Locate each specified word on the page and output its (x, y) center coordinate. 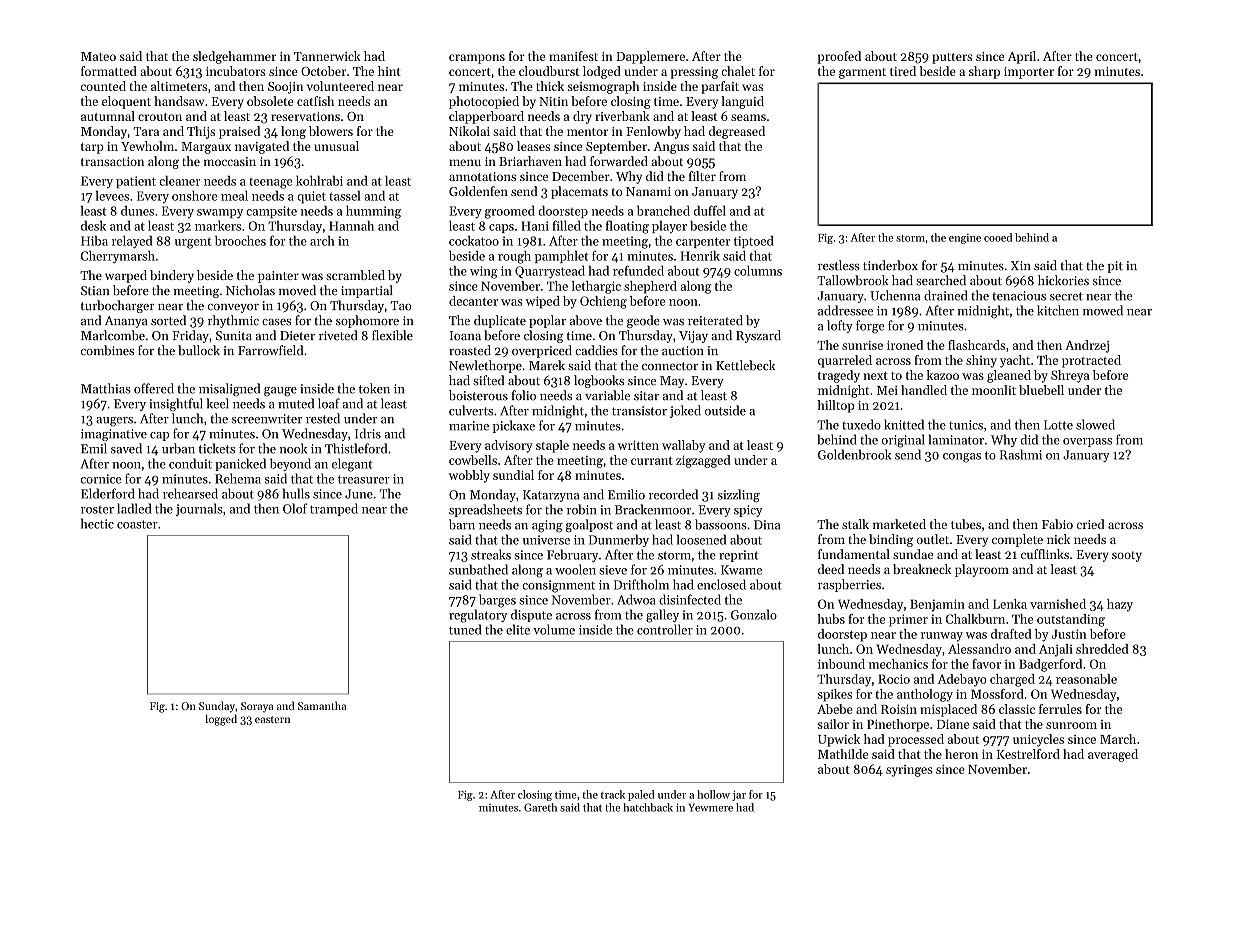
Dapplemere (650, 57)
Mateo (98, 56)
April (1022, 57)
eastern (272, 719)
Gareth (540, 807)
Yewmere (710, 807)
